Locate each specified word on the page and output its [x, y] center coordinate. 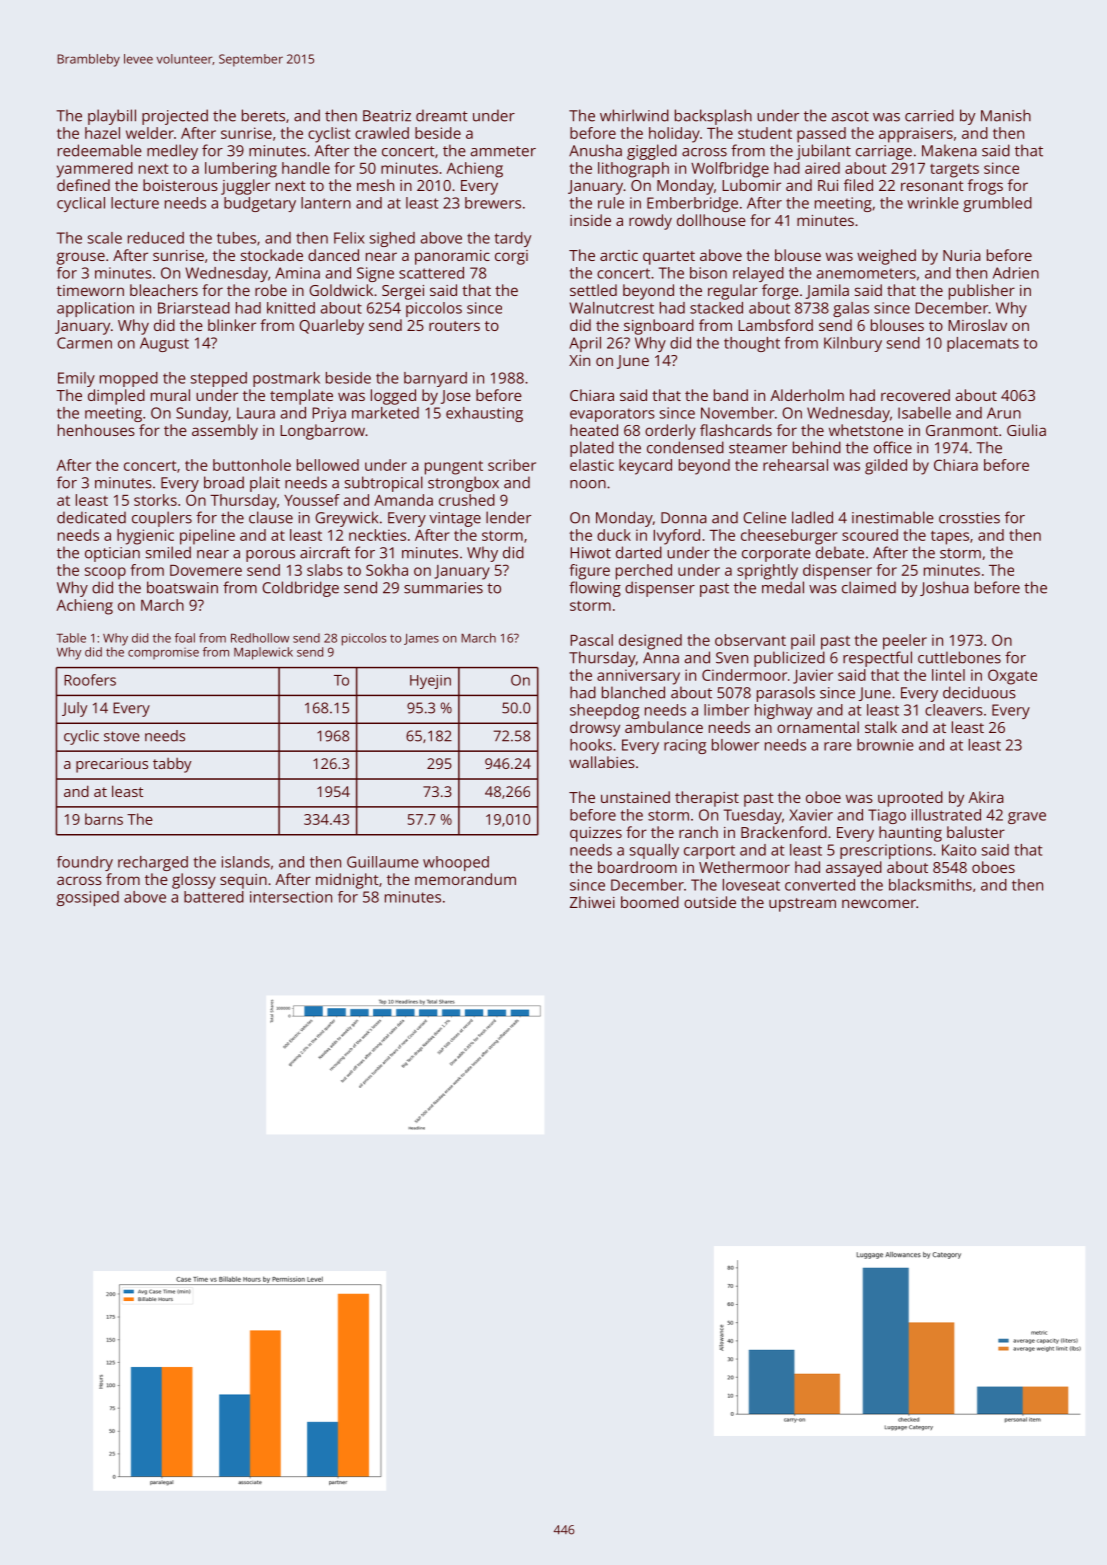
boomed [650, 902]
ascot [850, 116]
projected [175, 117]
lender [508, 517]
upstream [802, 905]
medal [783, 587]
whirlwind [634, 115]
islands [246, 862]
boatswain [182, 587]
